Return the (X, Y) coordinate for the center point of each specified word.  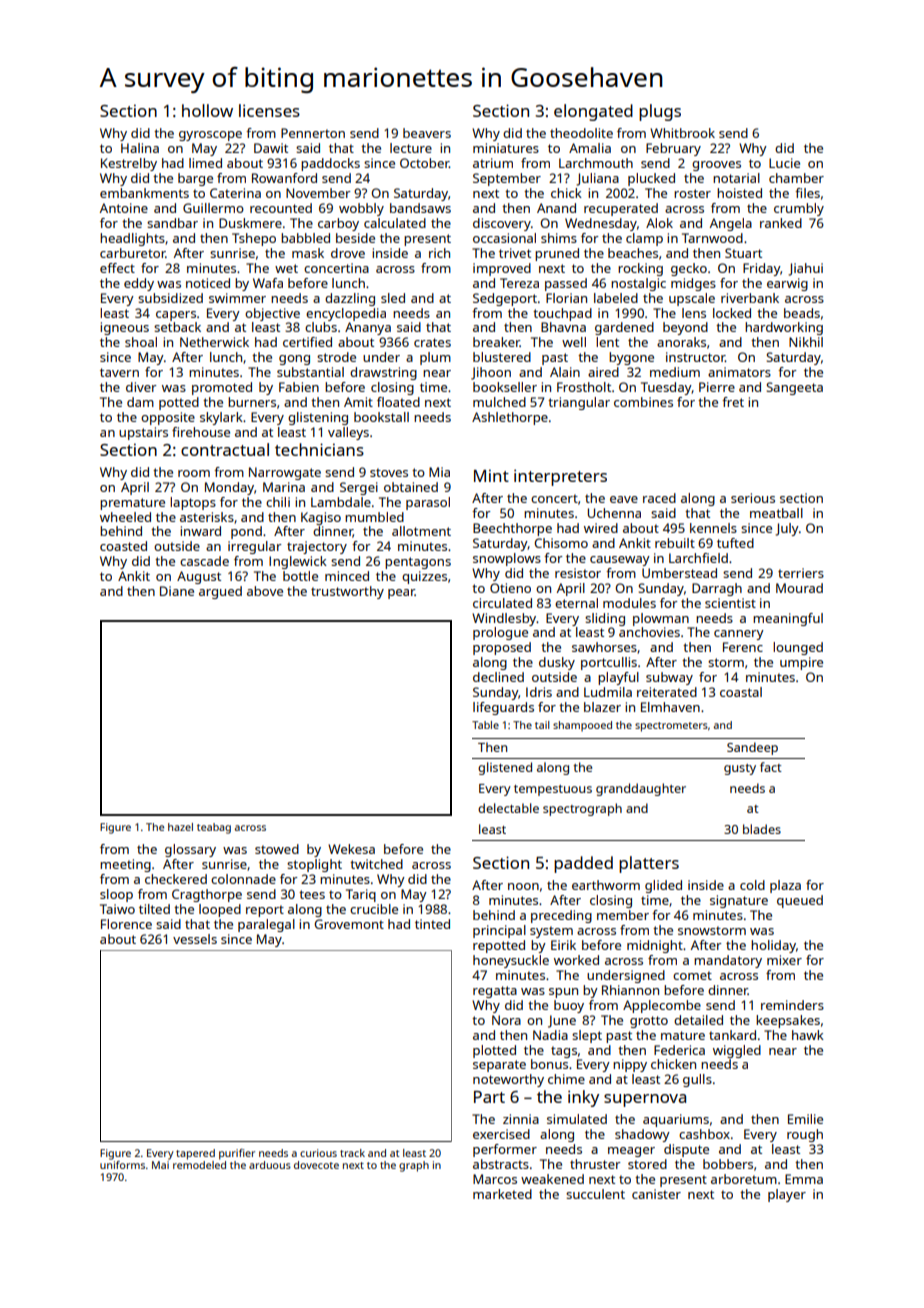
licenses (269, 110)
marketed (502, 1194)
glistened (505, 768)
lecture (411, 148)
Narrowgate (285, 473)
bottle (300, 576)
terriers (801, 573)
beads (802, 313)
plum (435, 358)
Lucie (784, 163)
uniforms (122, 1165)
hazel (180, 827)
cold (752, 885)
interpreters (560, 477)
